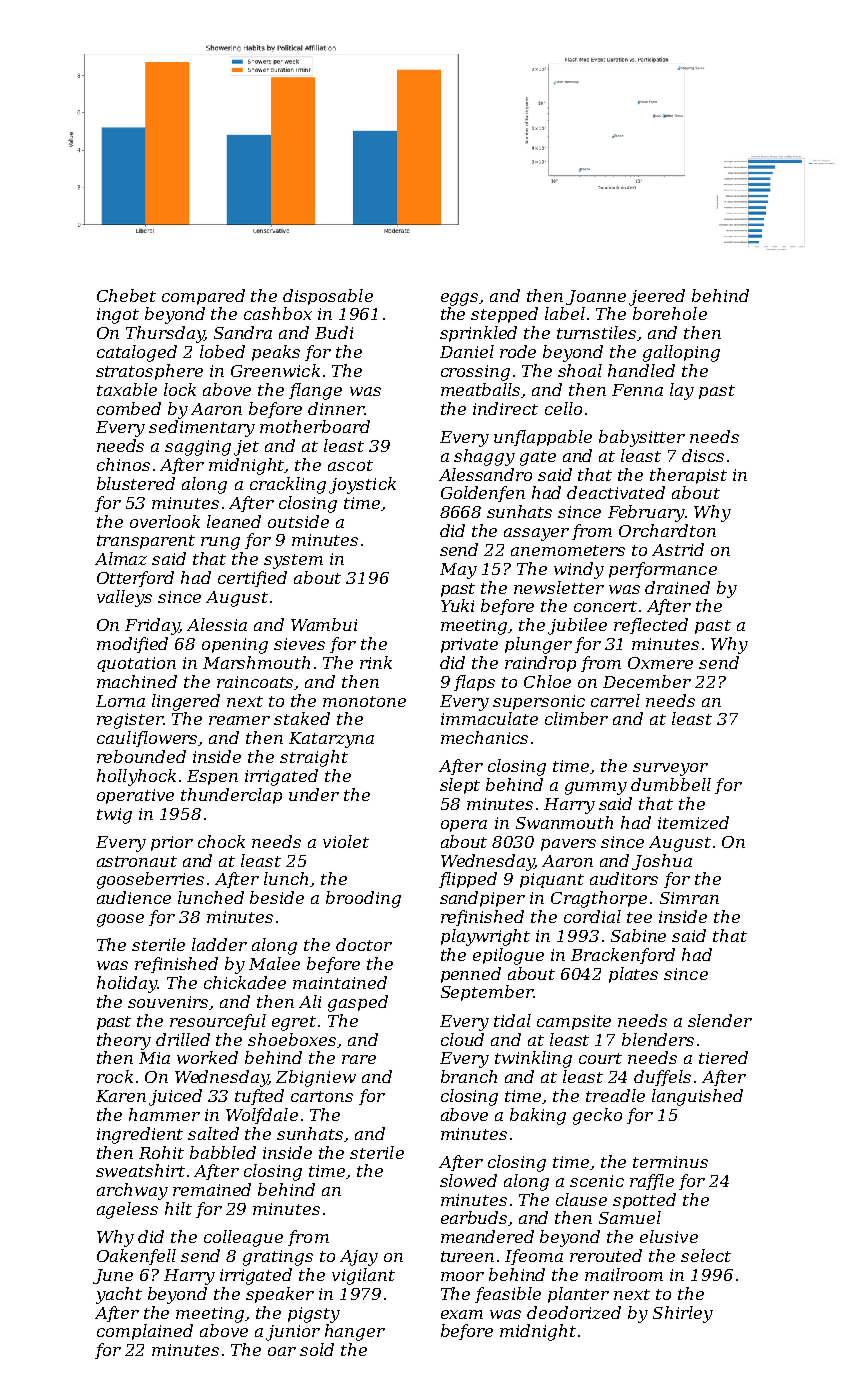 The image size is (849, 1400). I want to click on jeered, so click(657, 297).
